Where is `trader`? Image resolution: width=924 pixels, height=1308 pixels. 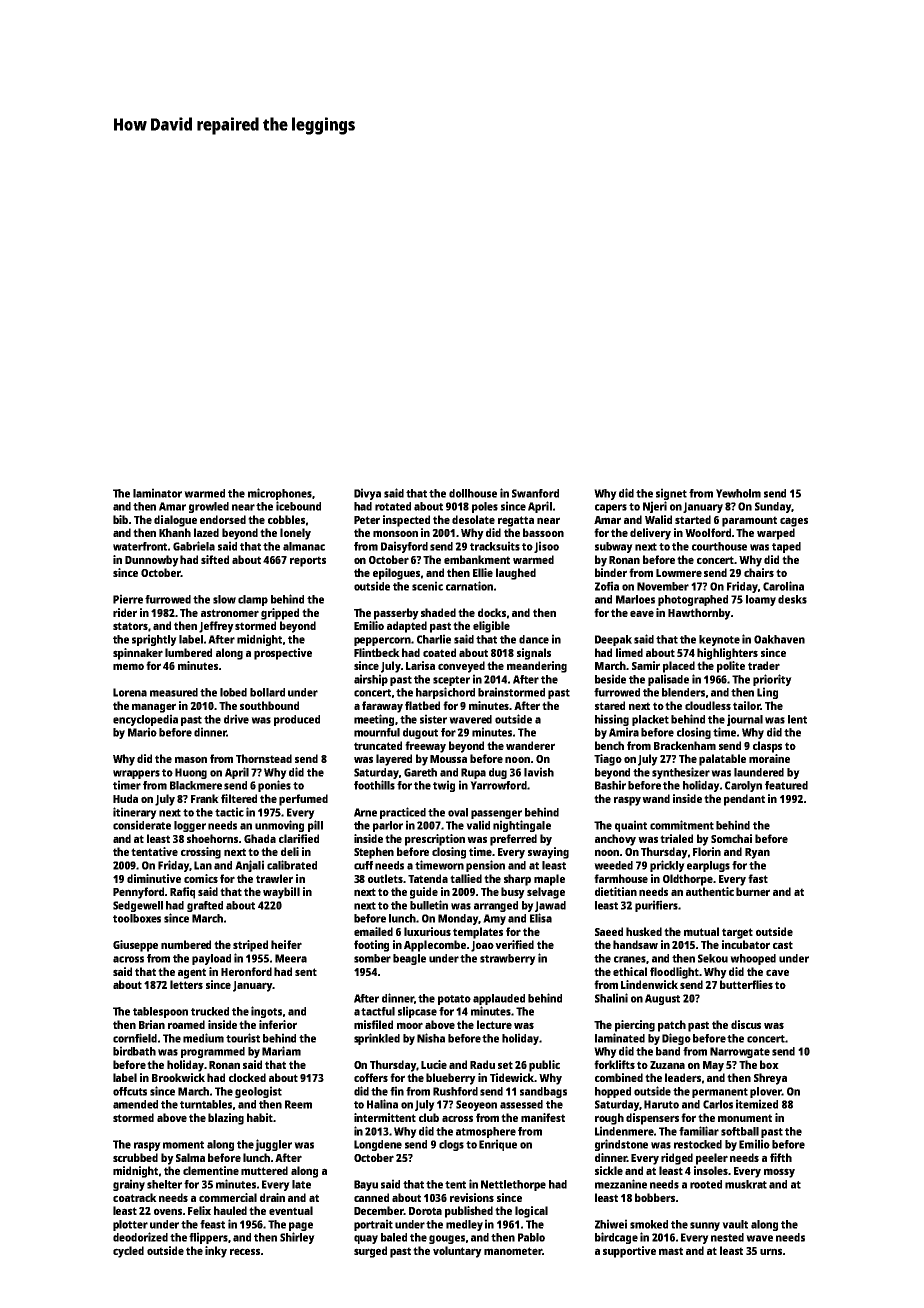
trader is located at coordinates (764, 665).
